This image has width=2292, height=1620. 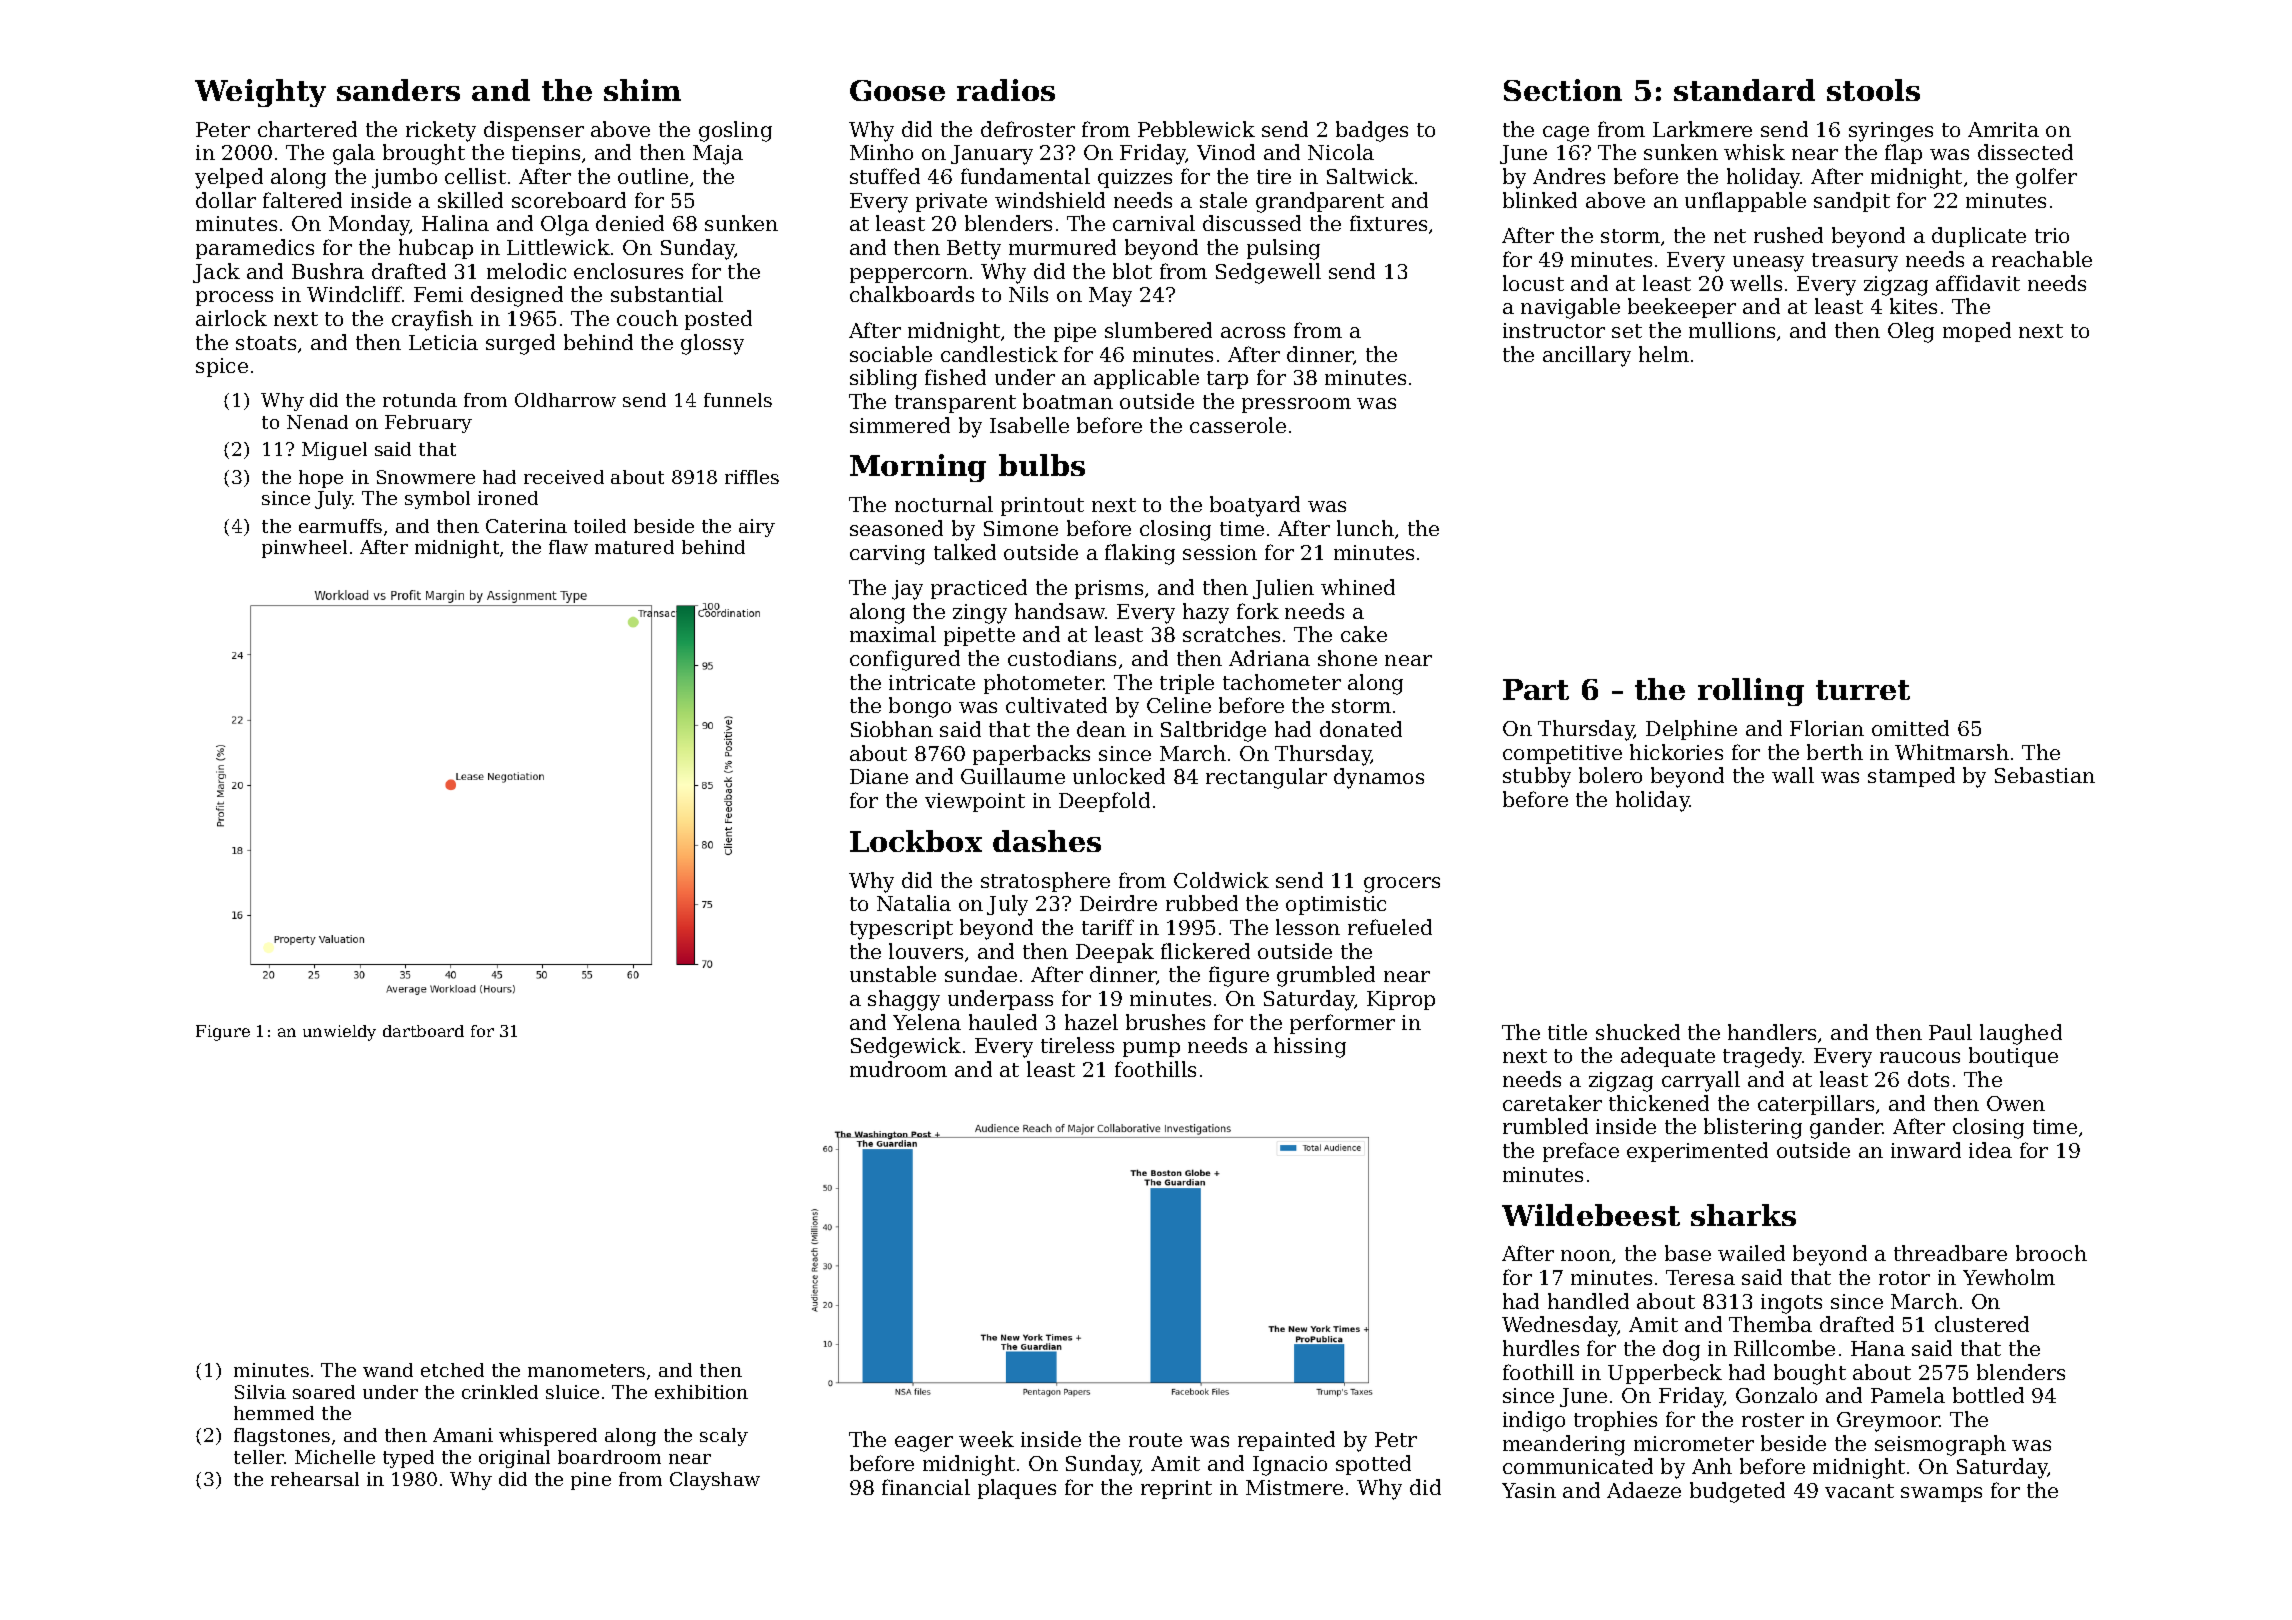 What do you see at coordinates (1863, 690) in the image?
I see `turret` at bounding box center [1863, 690].
